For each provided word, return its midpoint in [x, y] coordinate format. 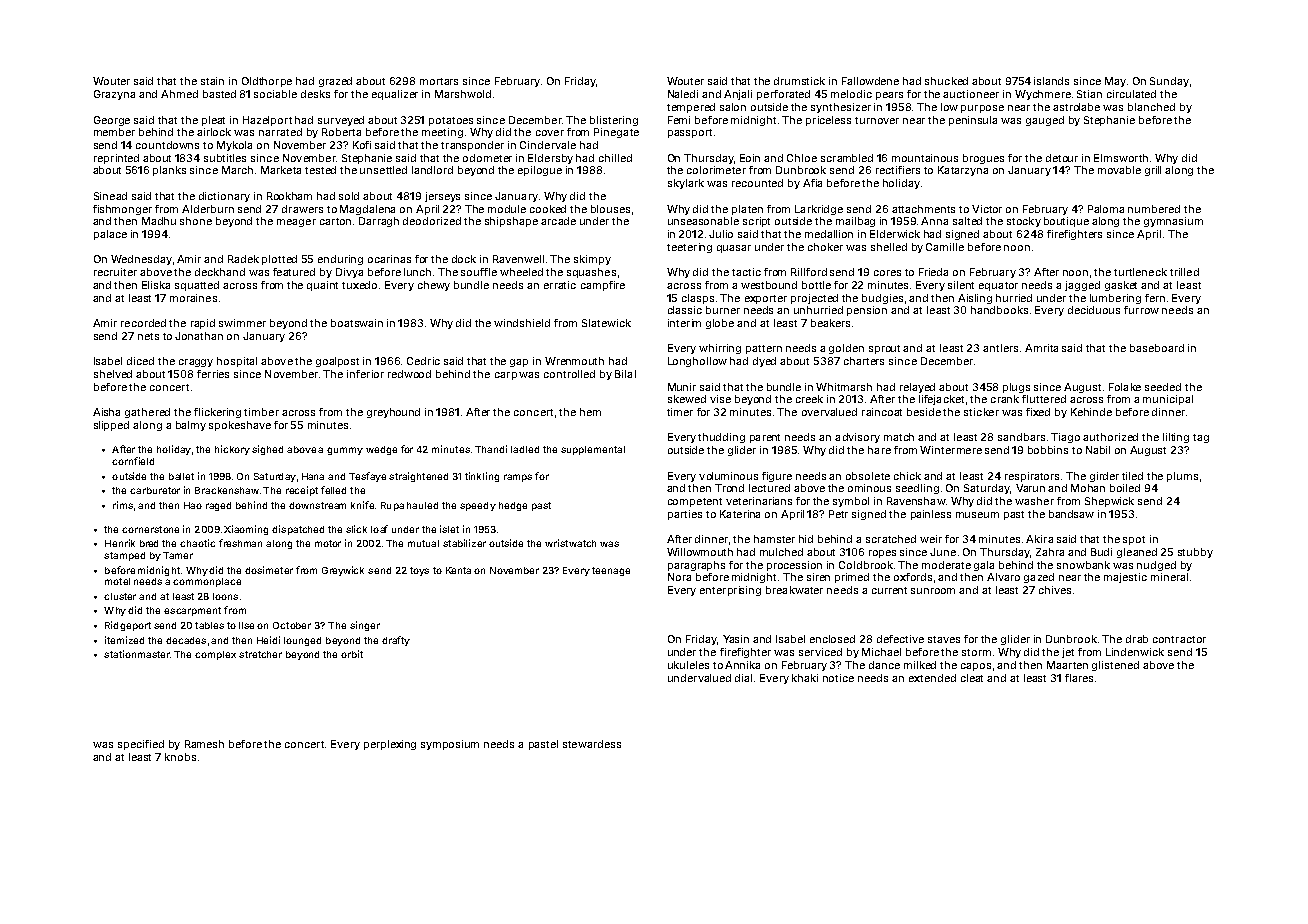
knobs [180, 757]
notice [838, 678]
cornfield [133, 461]
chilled [615, 158]
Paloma [1106, 209]
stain [212, 81]
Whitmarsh [844, 387]
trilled [1184, 272]
